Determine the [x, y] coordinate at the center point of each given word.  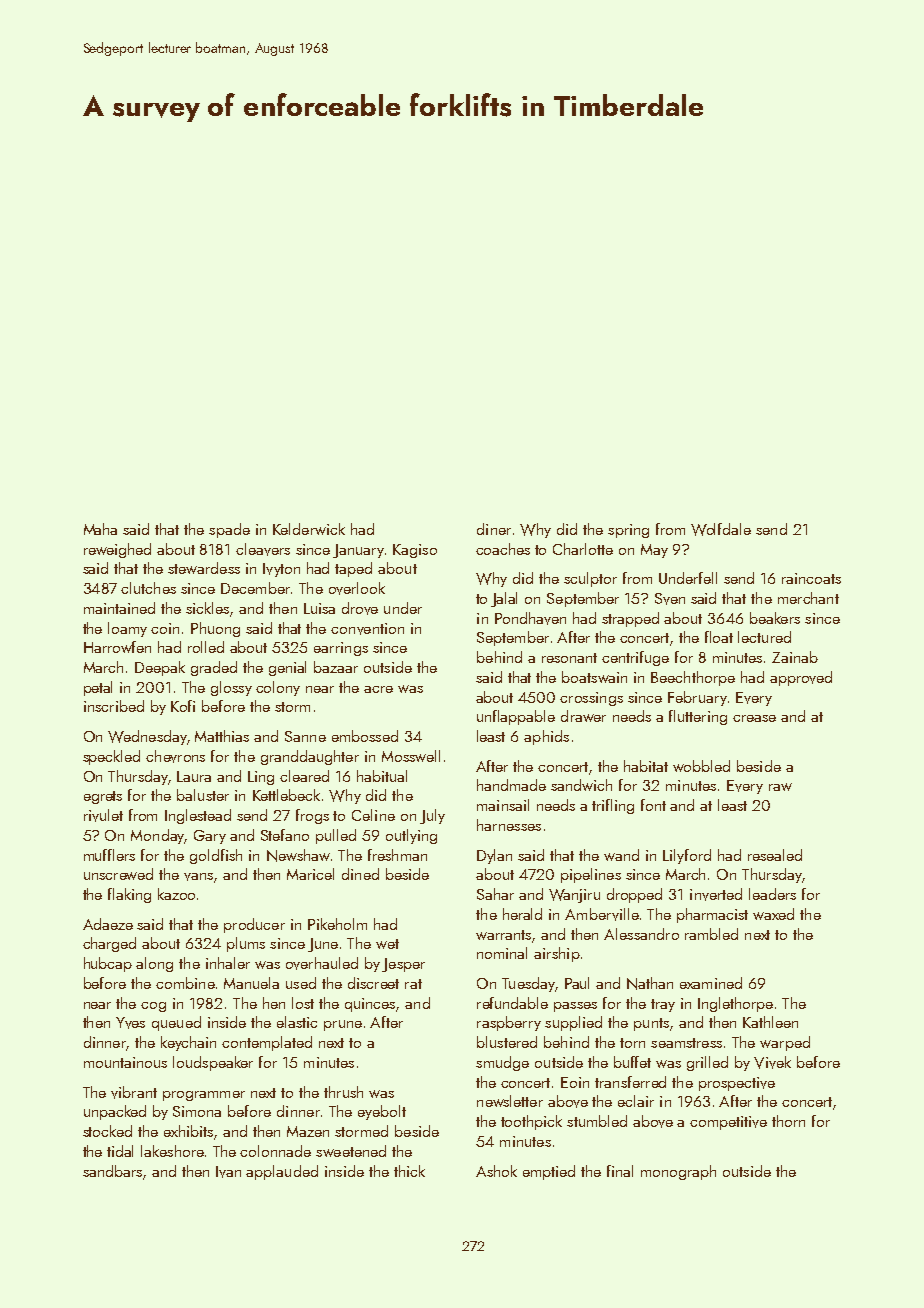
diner [494, 529]
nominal [502, 953]
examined [711, 983]
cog [153, 1007]
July [432, 816]
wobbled [701, 766]
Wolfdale [721, 529]
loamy [127, 629]
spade [229, 530]
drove [360, 608]
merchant [808, 598]
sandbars [112, 1171]
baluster [203, 795]
